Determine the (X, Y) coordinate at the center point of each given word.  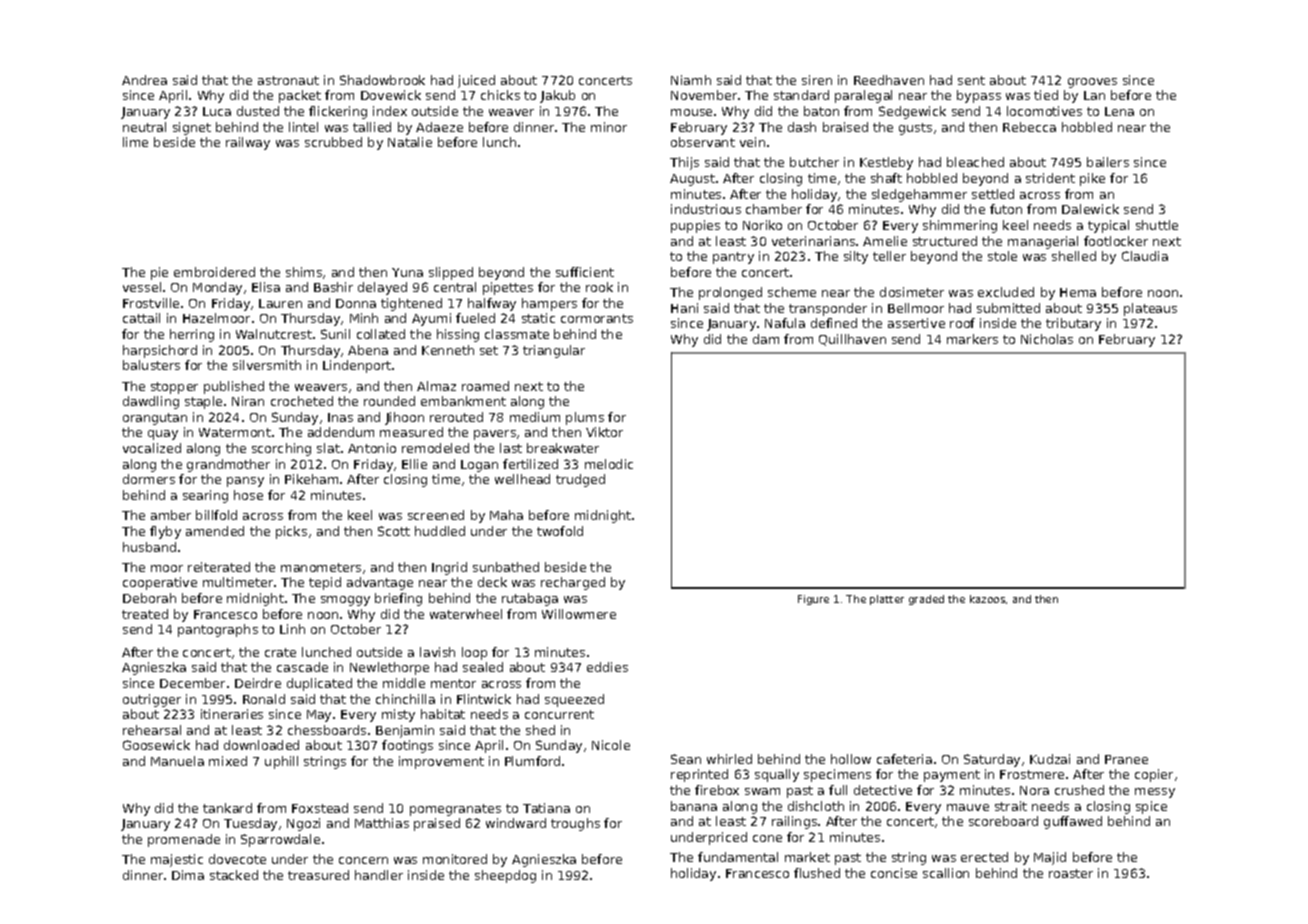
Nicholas (1047, 339)
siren (817, 80)
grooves (1092, 83)
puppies (695, 226)
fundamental (738, 857)
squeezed (574, 700)
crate (280, 652)
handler (379, 875)
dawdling (151, 402)
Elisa (266, 287)
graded (926, 600)
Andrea (144, 80)
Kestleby (886, 163)
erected (984, 857)
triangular (554, 351)
